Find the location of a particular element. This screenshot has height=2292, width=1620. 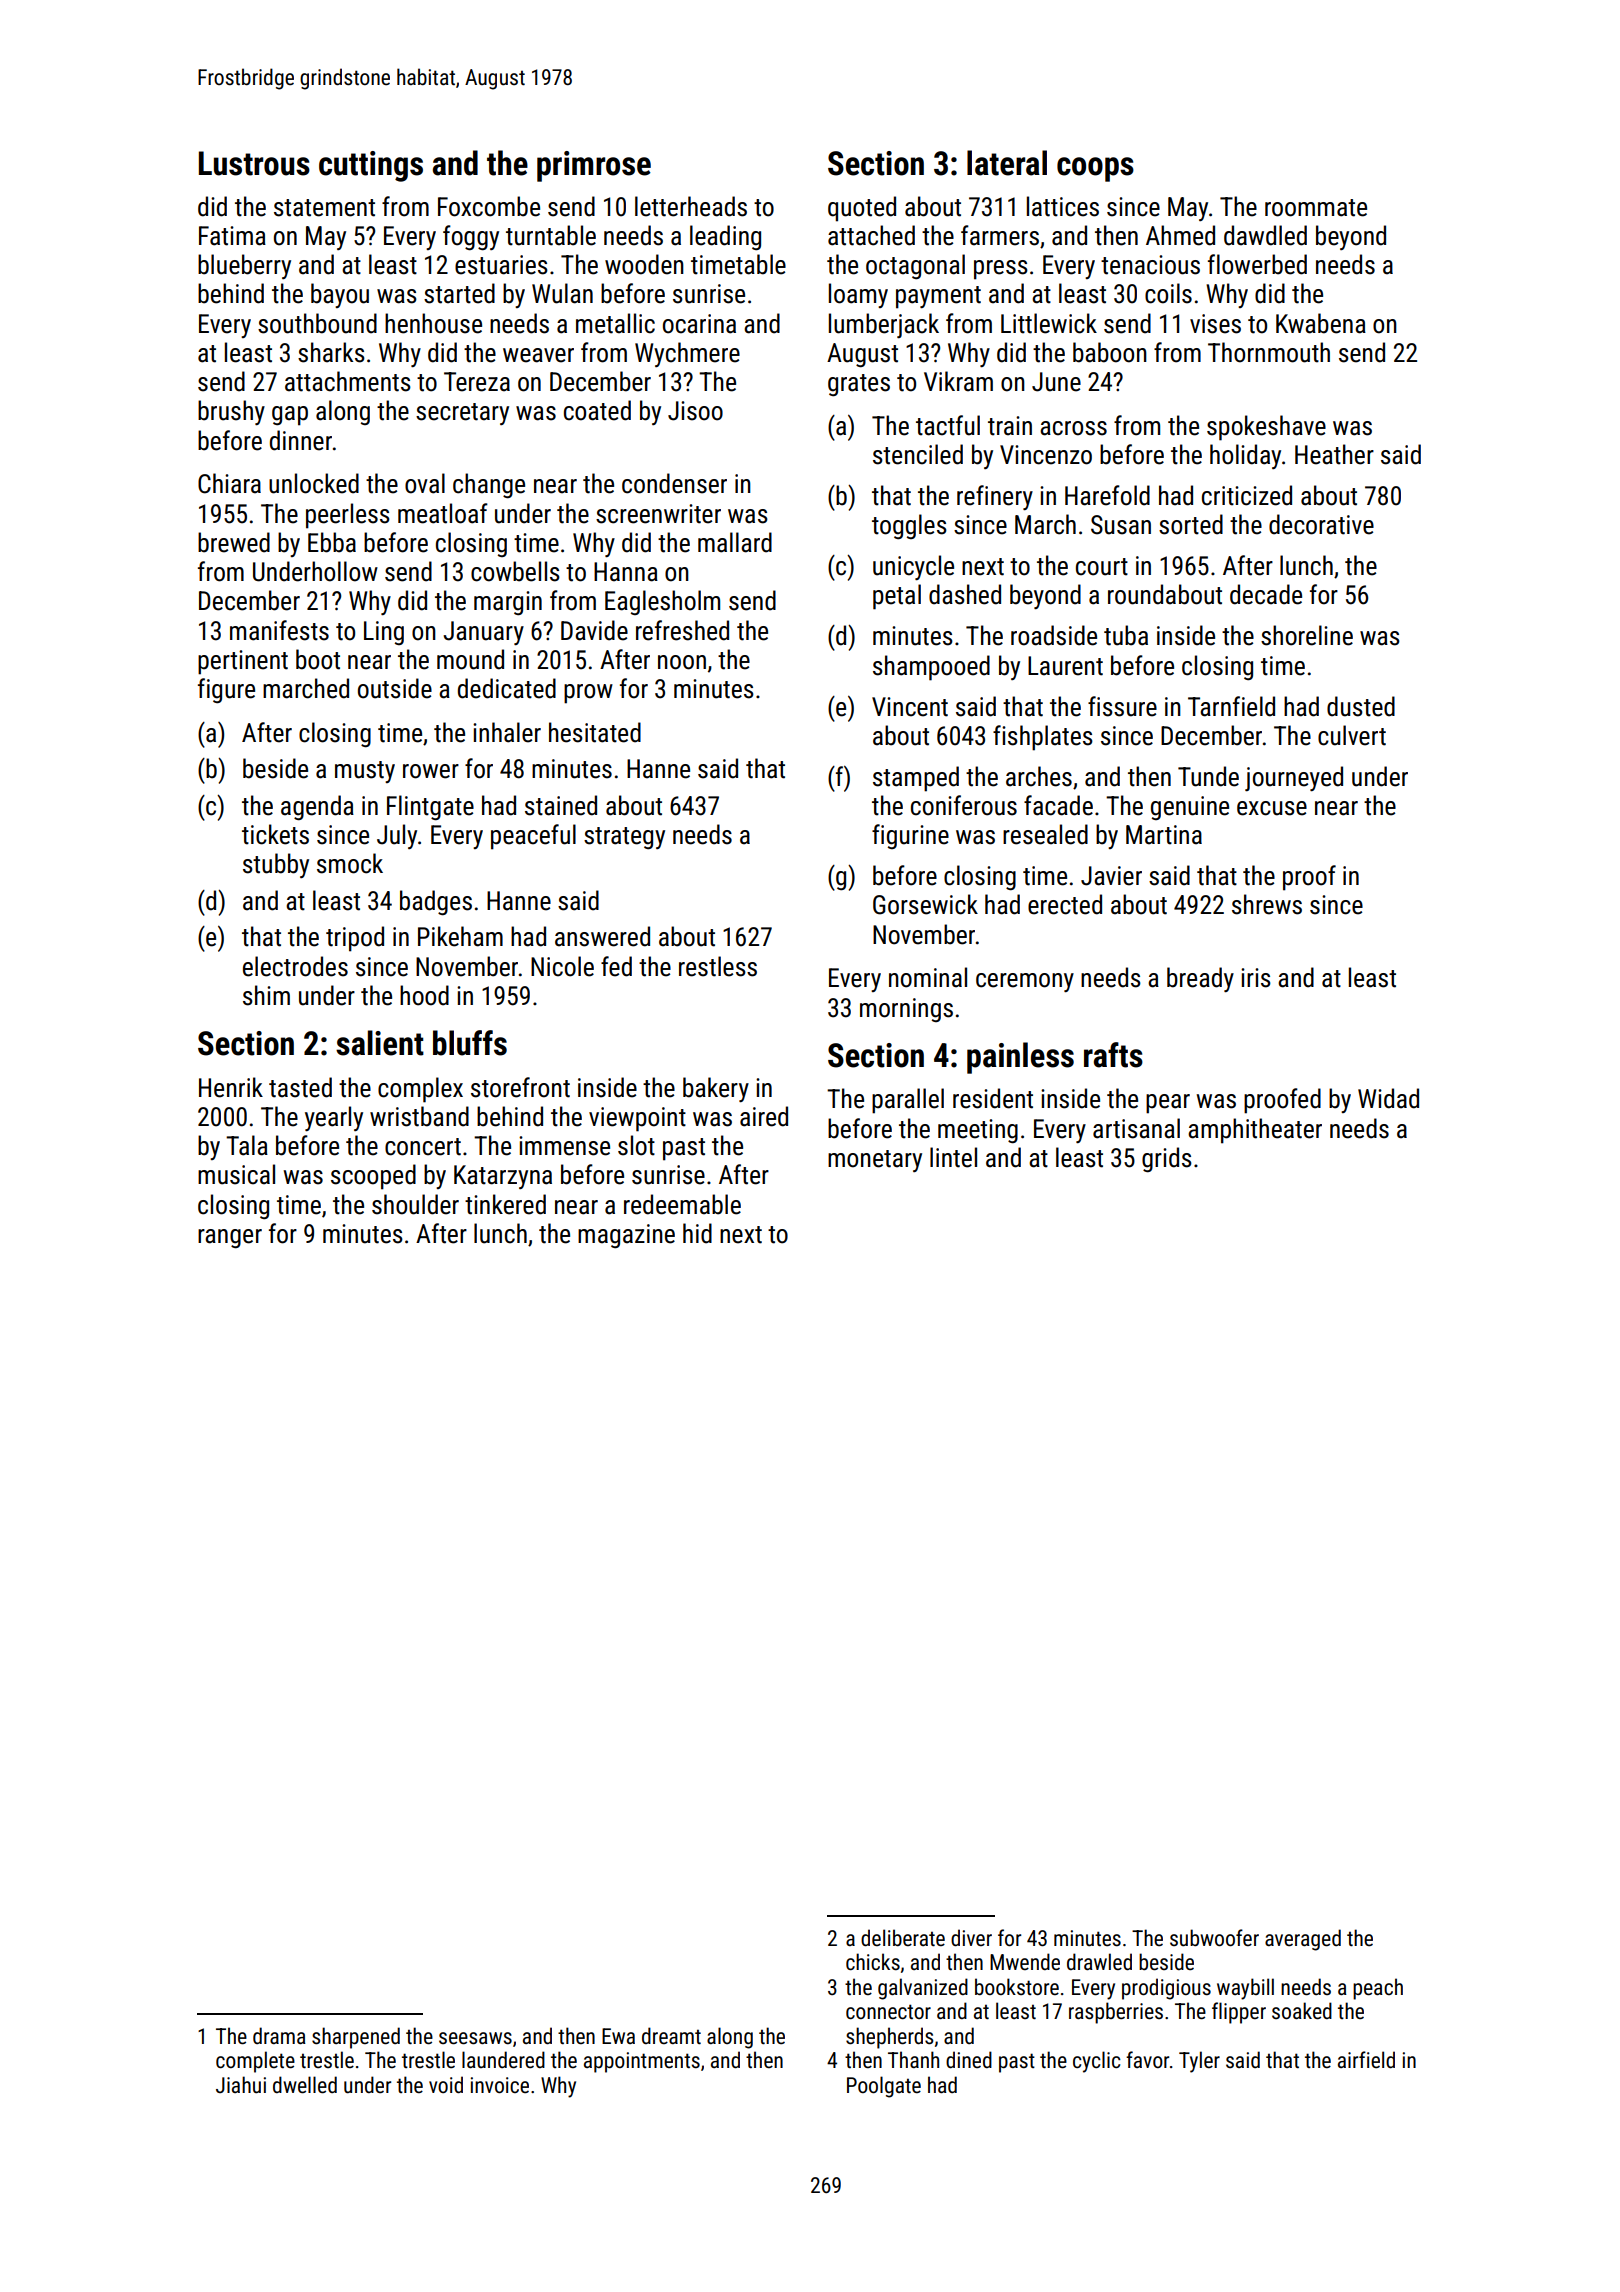

mornings is located at coordinates (906, 1010).
